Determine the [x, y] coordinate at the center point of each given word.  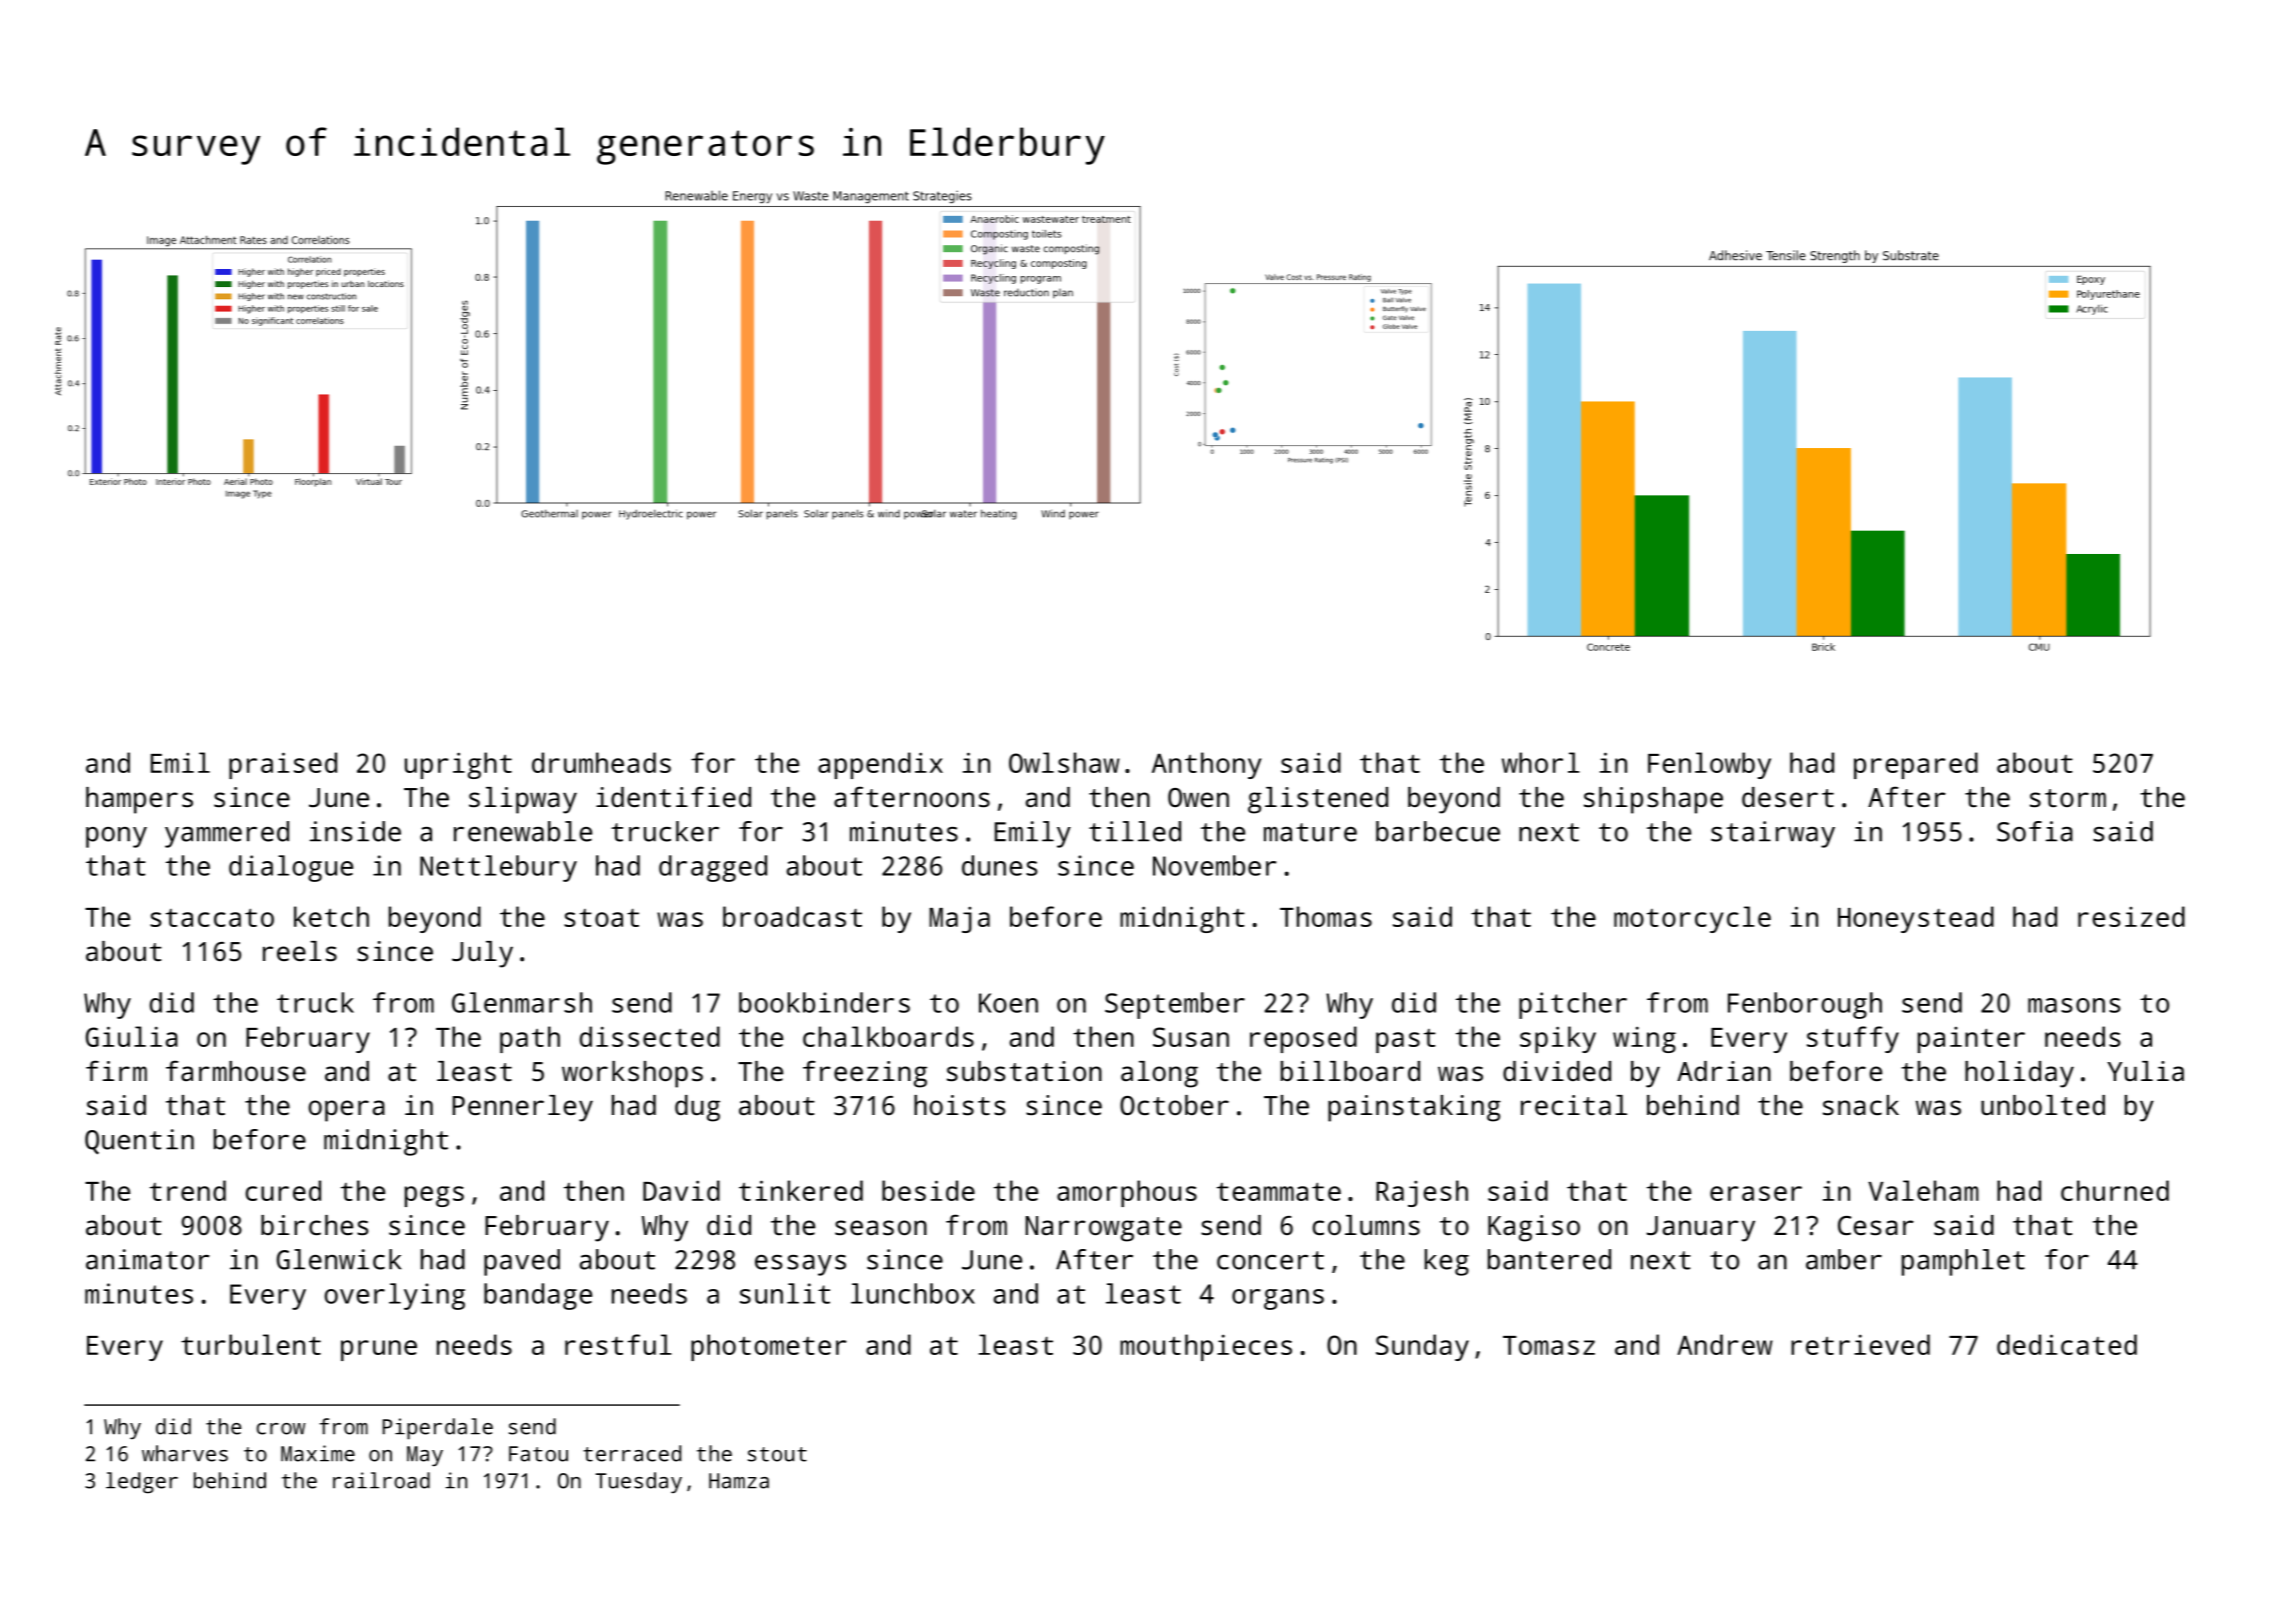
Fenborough [1805, 1005]
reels [300, 951]
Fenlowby [1709, 765]
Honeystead [1916, 919]
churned [2115, 1190]
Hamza [739, 1481]
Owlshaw [1064, 762]
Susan [1191, 1037]
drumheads [601, 762]
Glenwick [339, 1259]
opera [347, 1111]
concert [1270, 1260]
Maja [959, 920]
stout [777, 1454]
